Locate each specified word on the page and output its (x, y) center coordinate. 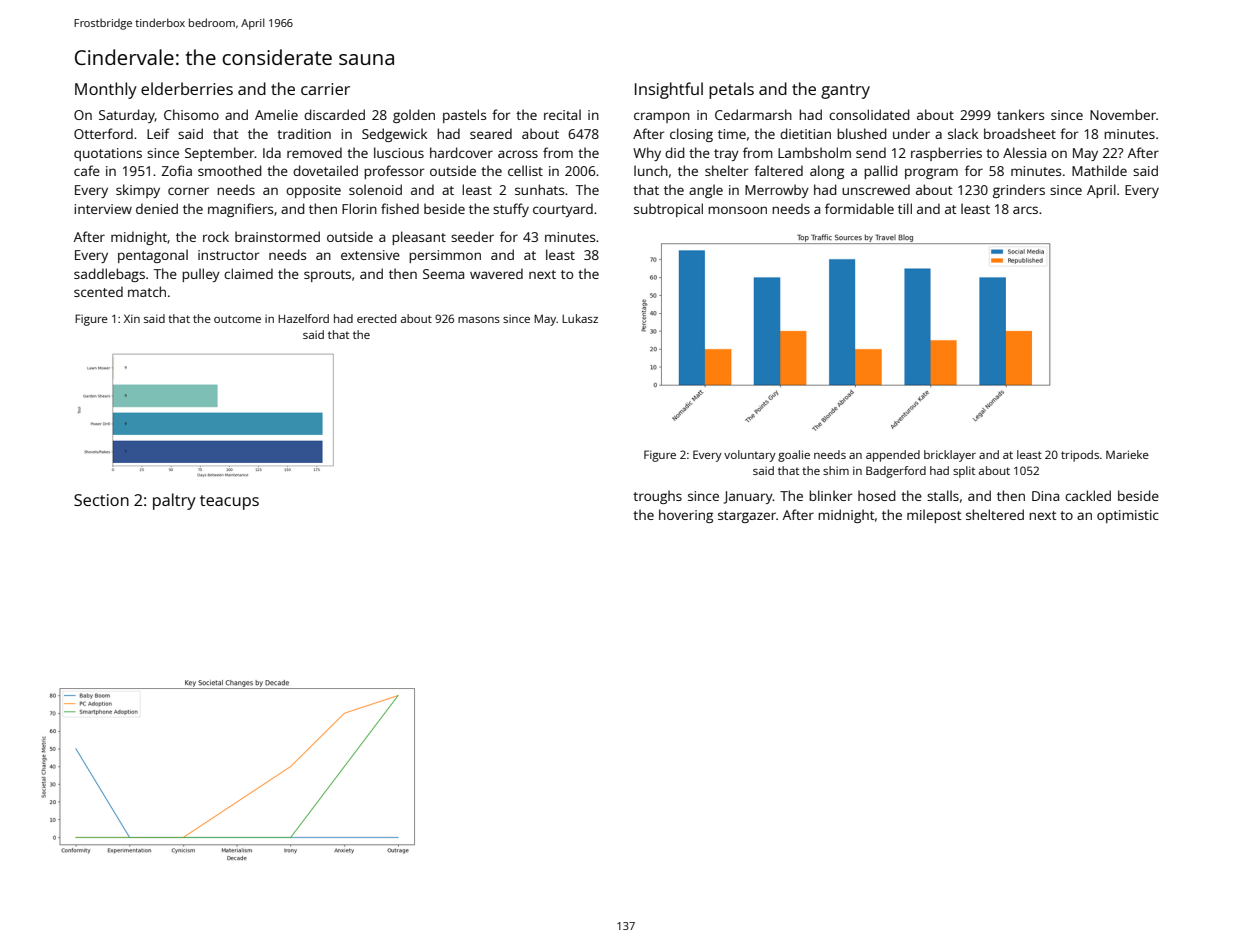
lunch (651, 170)
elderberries (187, 88)
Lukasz (580, 318)
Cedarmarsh (753, 114)
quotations (108, 154)
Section (101, 500)
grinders (1019, 191)
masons (479, 320)
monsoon (737, 210)
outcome (237, 319)
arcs (1025, 210)
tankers (1020, 114)
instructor (228, 255)
